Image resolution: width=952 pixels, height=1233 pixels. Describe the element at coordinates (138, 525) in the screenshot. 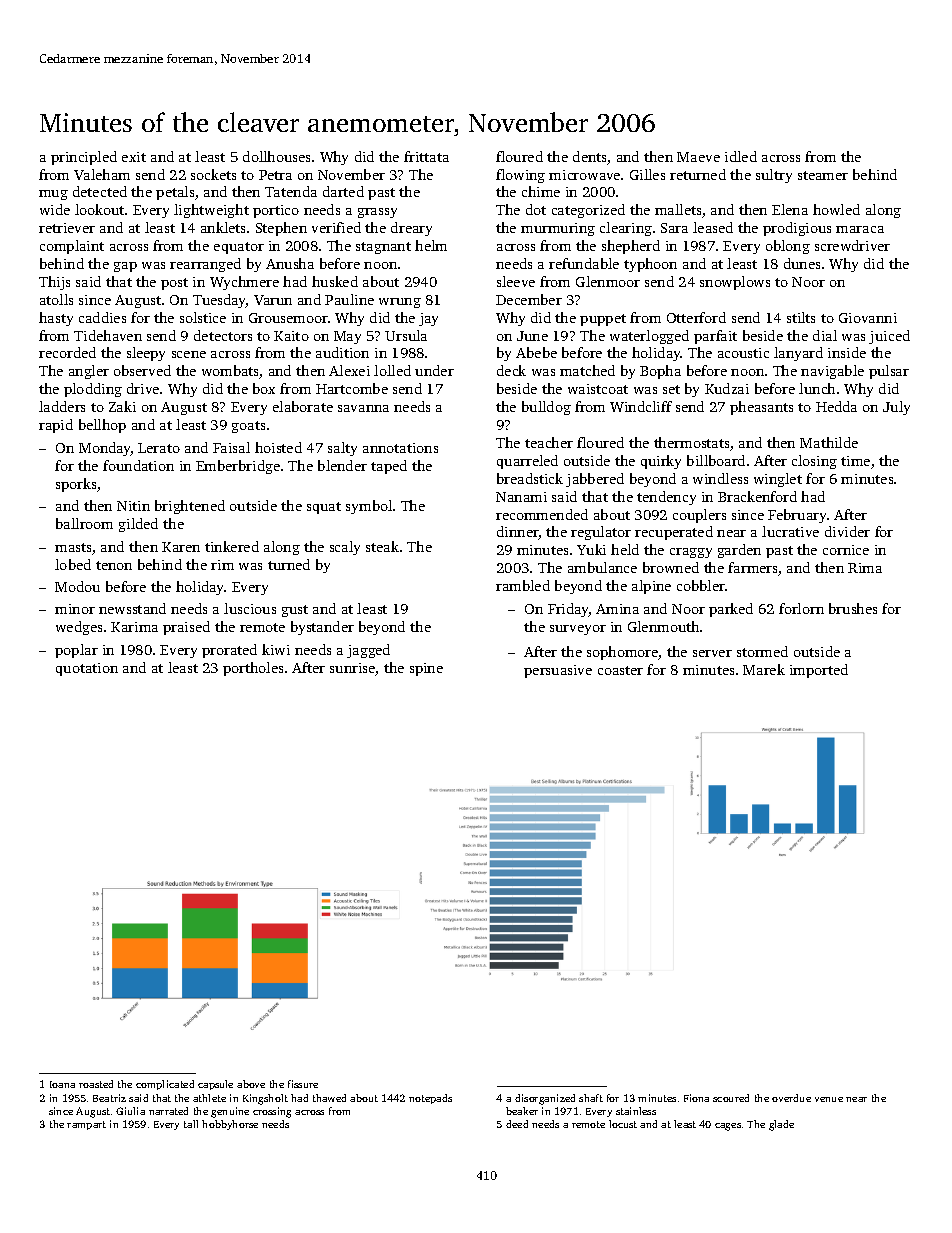

I see `gilded` at that location.
